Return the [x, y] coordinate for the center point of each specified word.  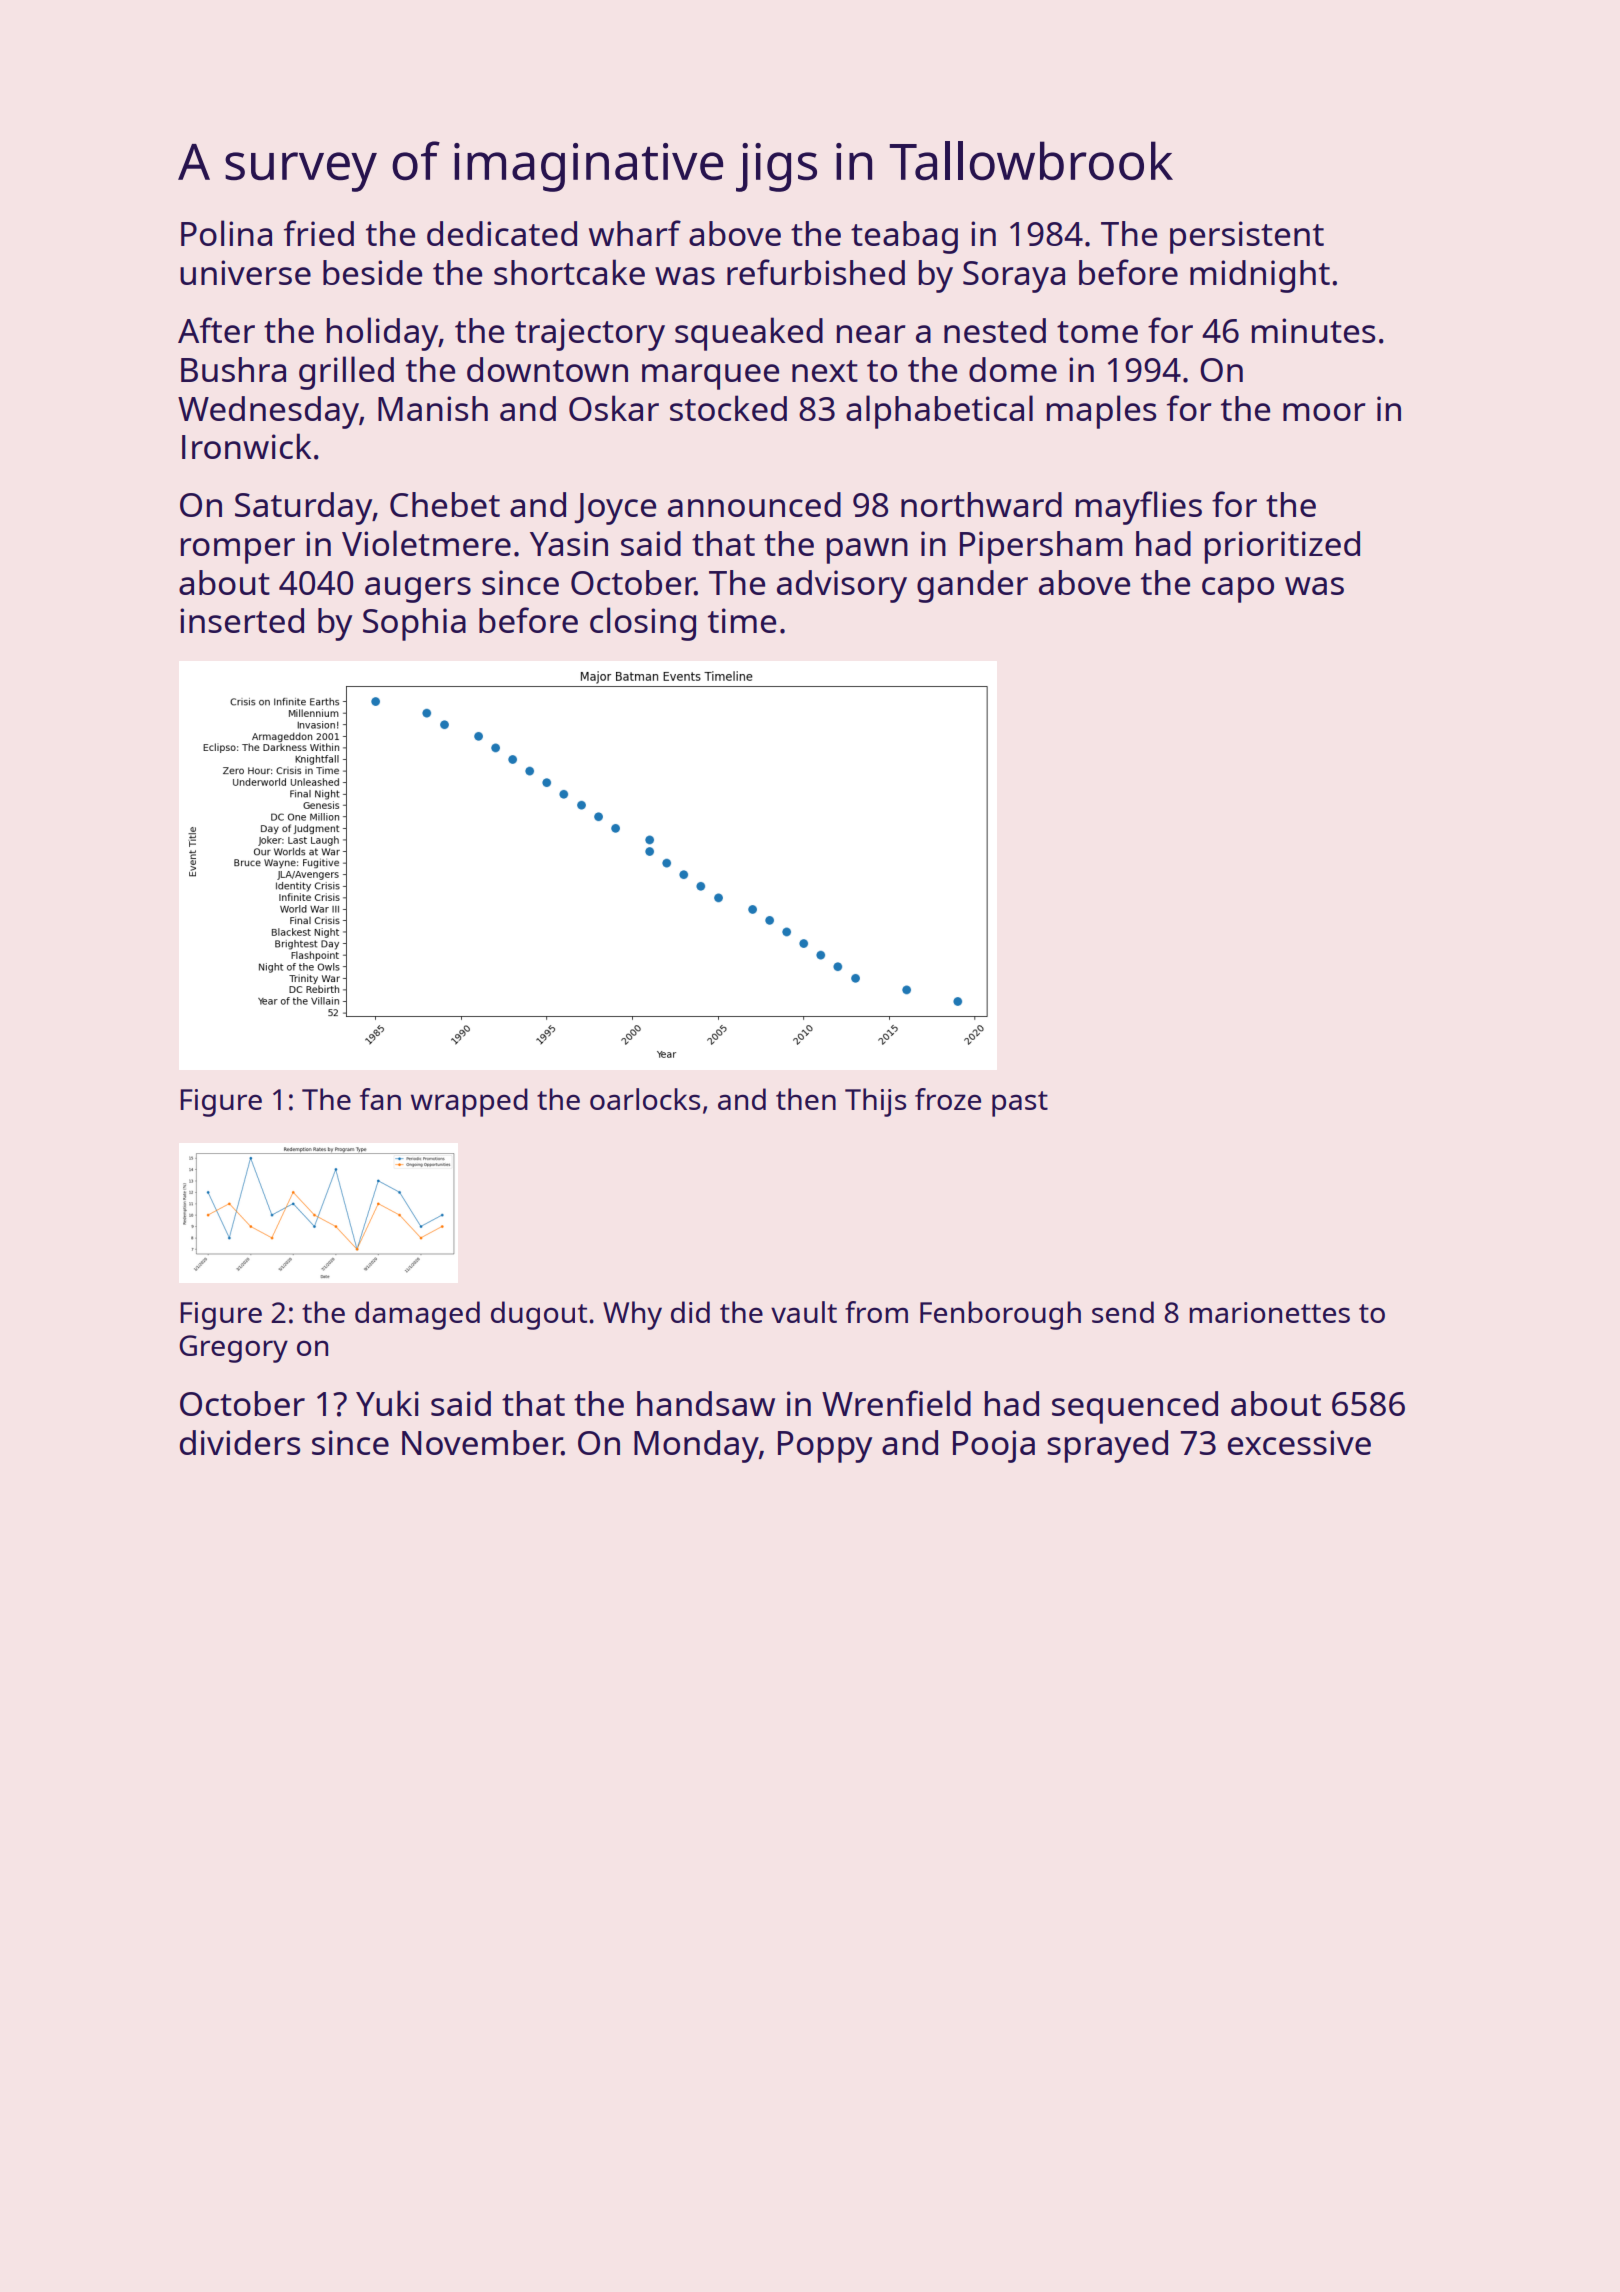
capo [1238, 590]
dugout [539, 1315]
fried [319, 233]
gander [972, 586]
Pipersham [1041, 547]
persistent [1247, 237]
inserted [242, 620]
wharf [635, 233]
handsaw [706, 1403]
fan [380, 1099]
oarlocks [645, 1099]
